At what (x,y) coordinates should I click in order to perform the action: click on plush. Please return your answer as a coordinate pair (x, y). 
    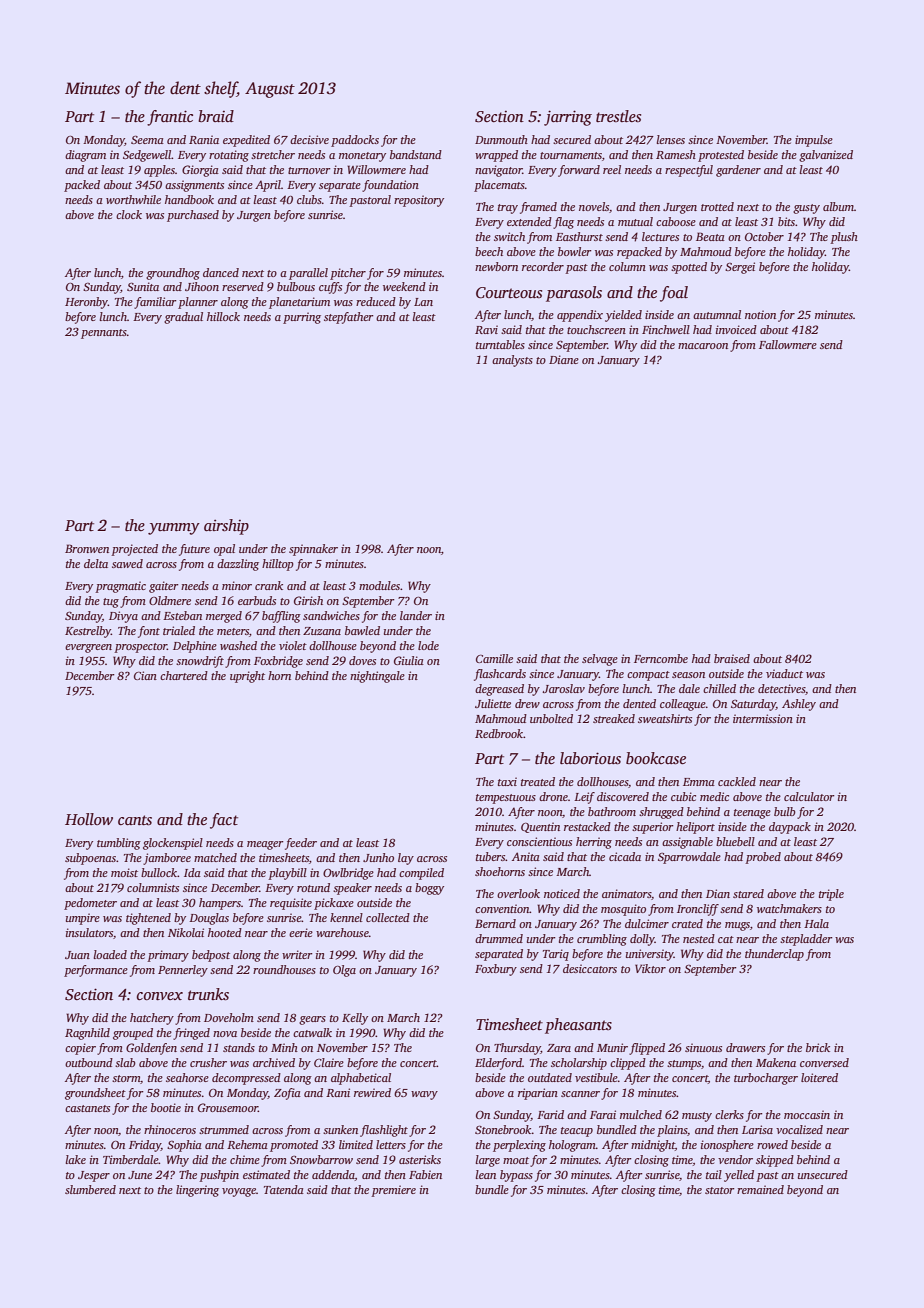
    Looking at the image, I should click on (844, 238).
